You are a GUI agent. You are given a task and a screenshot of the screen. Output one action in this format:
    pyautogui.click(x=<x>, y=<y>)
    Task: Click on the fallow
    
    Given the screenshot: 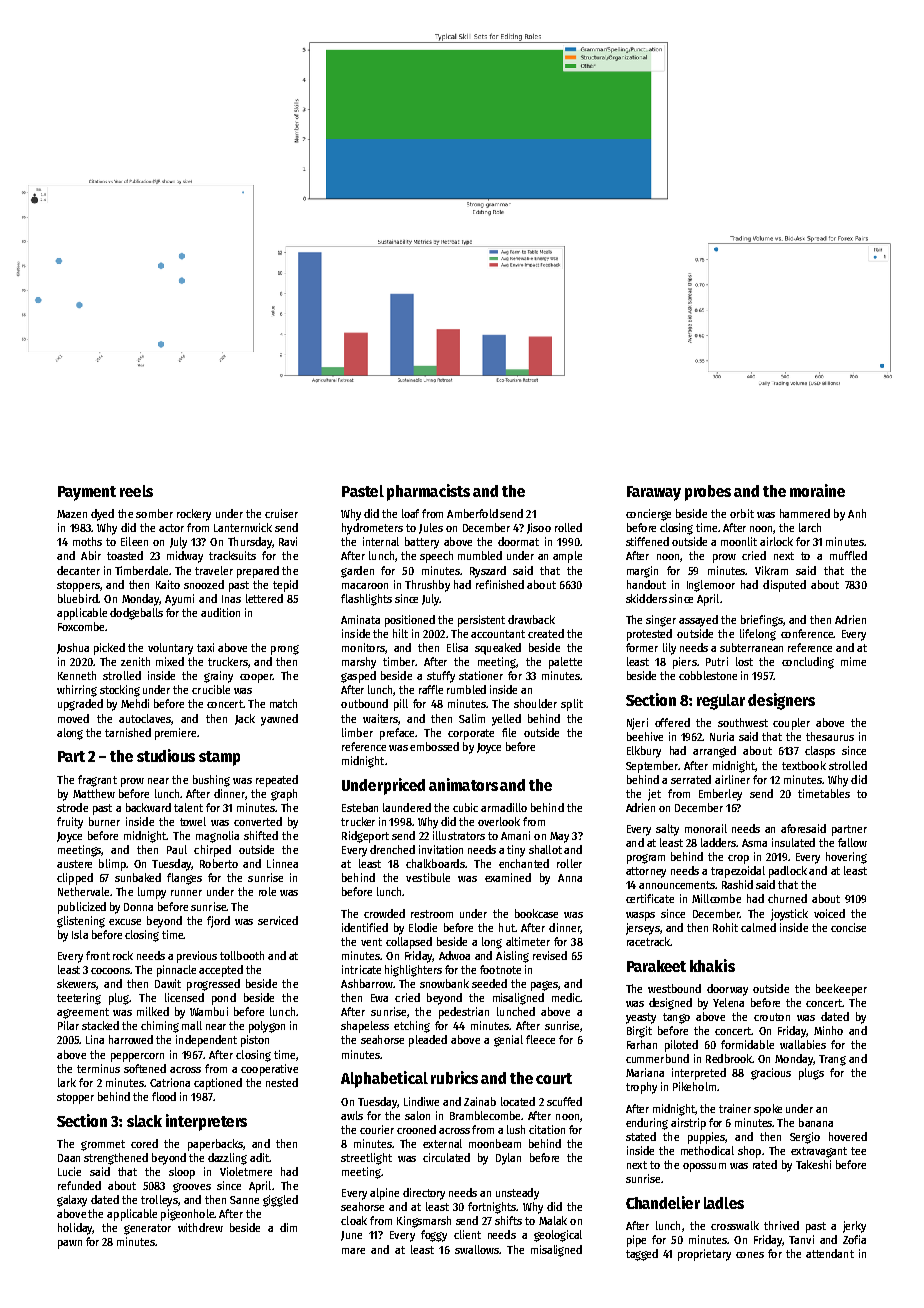 What is the action you would take?
    pyautogui.click(x=852, y=842)
